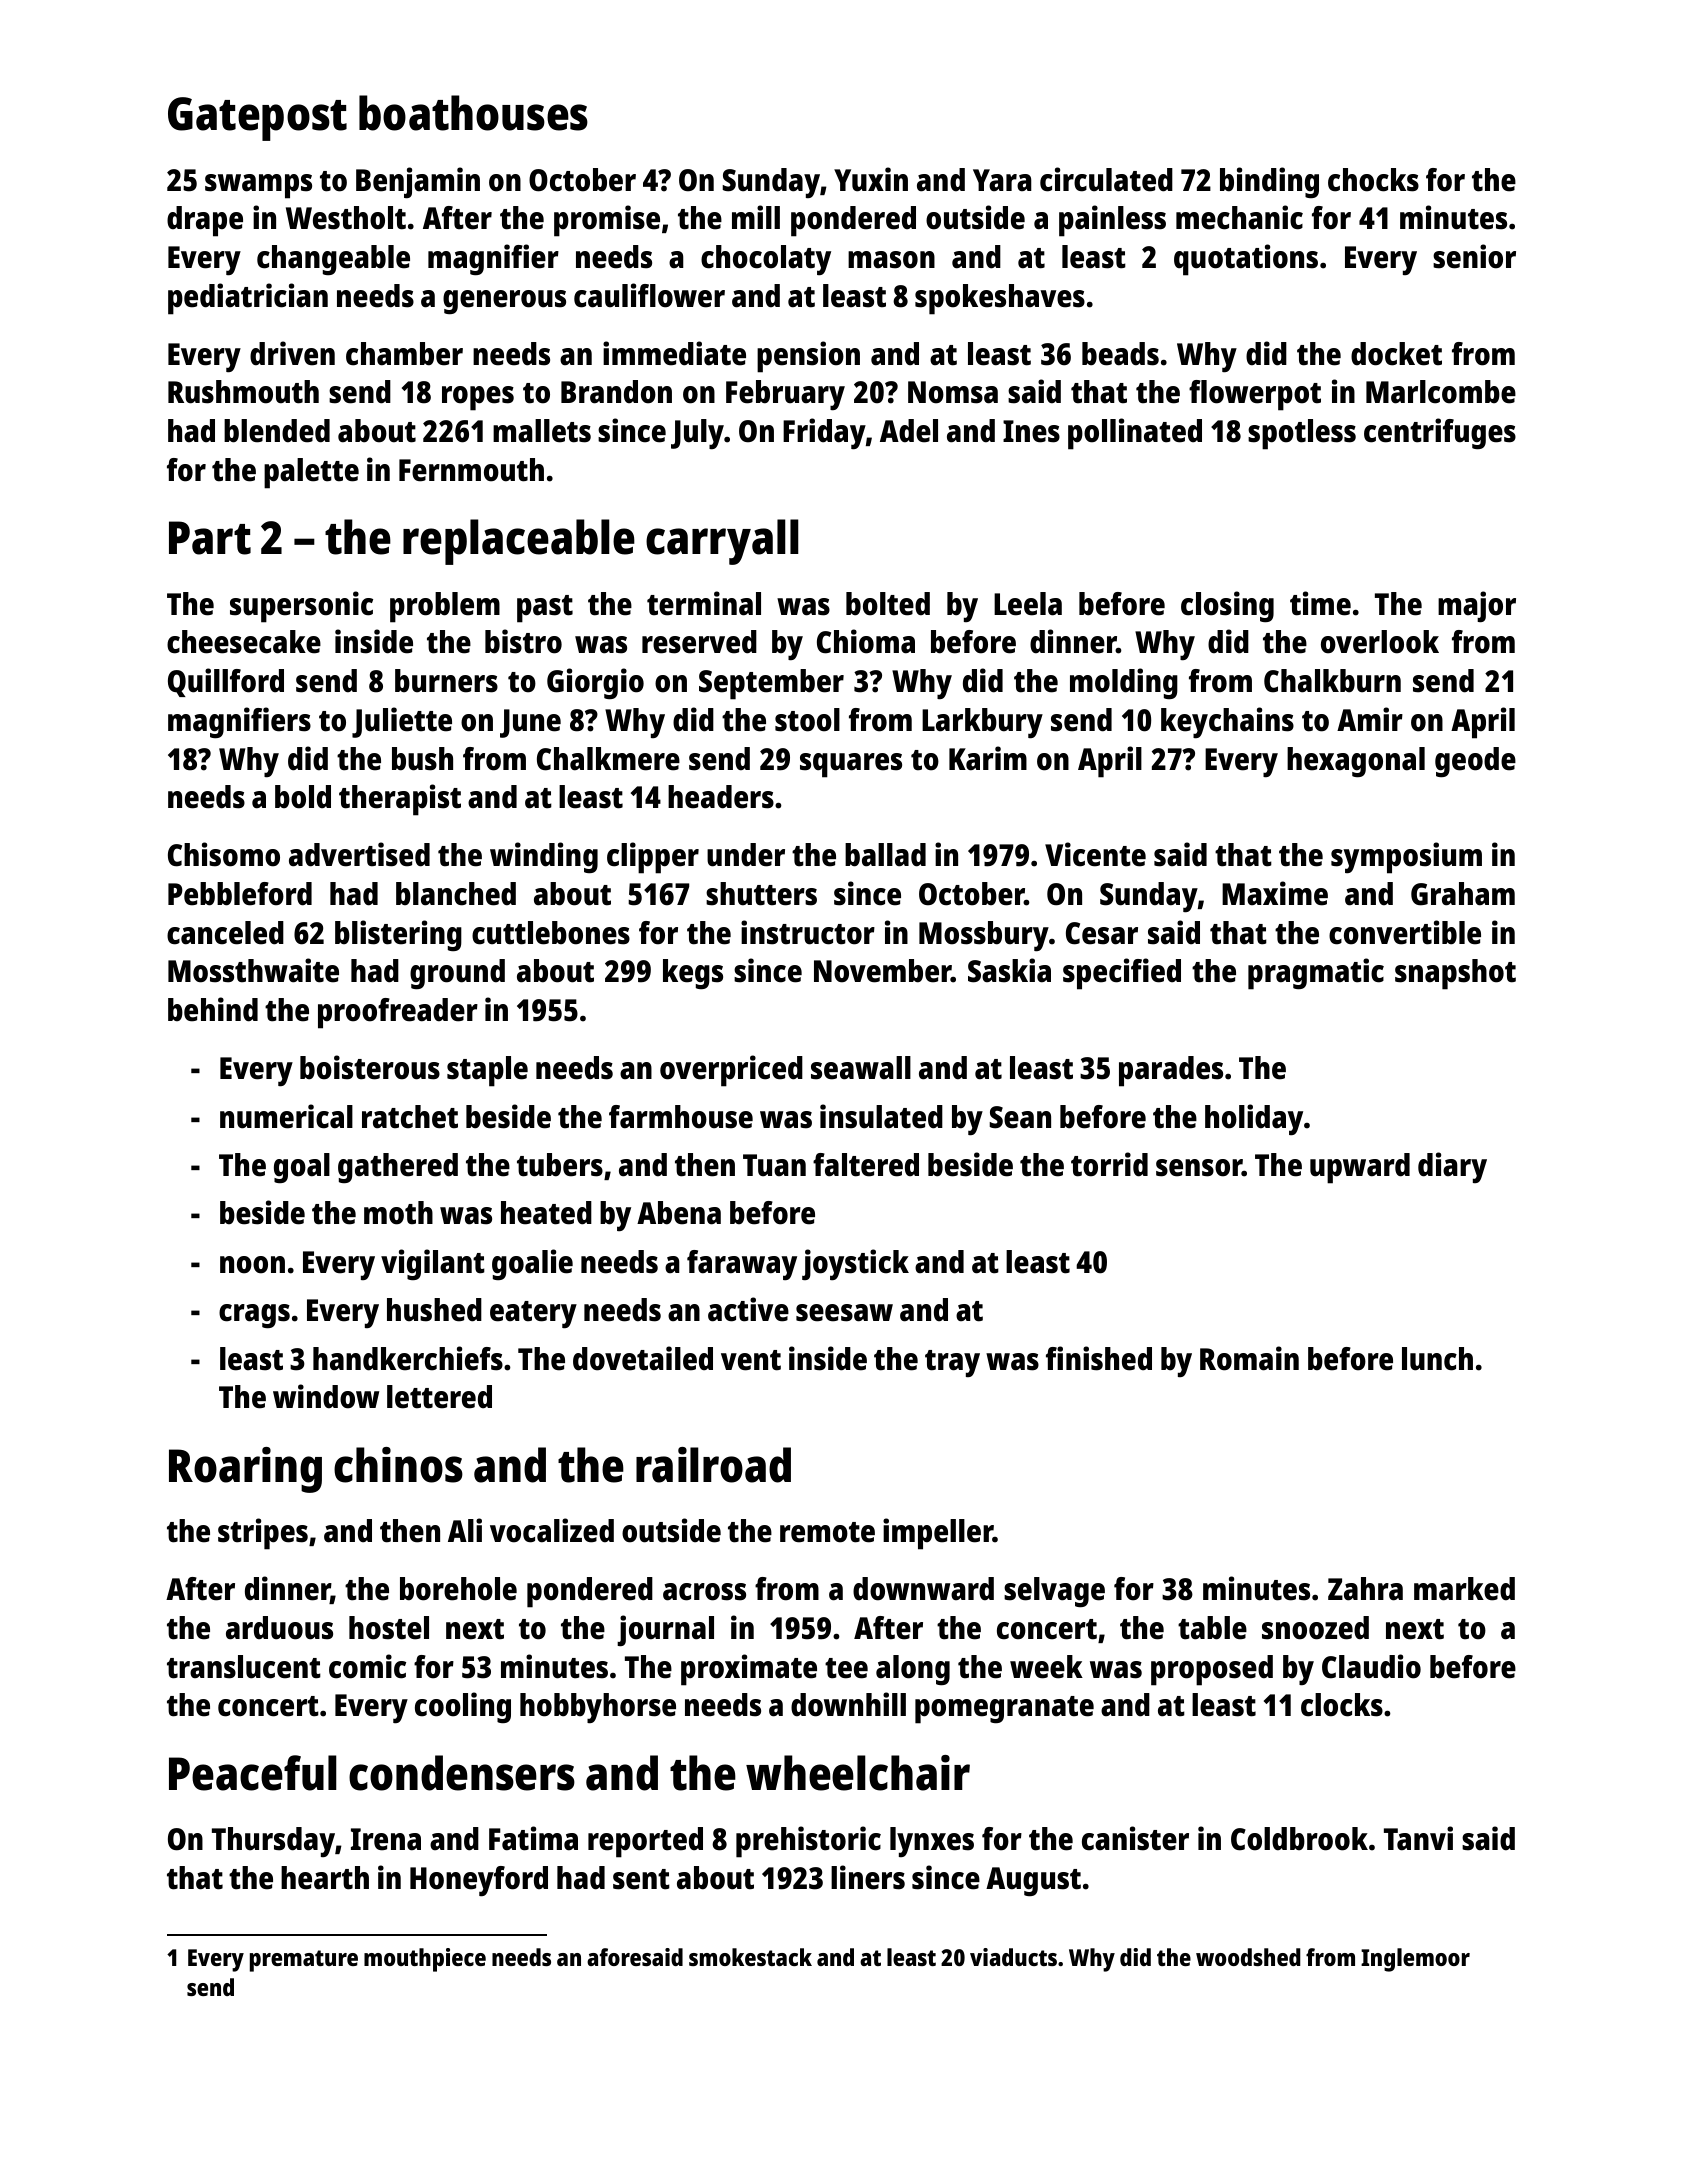  What do you see at coordinates (871, 179) in the page?
I see `Yuxin` at bounding box center [871, 179].
